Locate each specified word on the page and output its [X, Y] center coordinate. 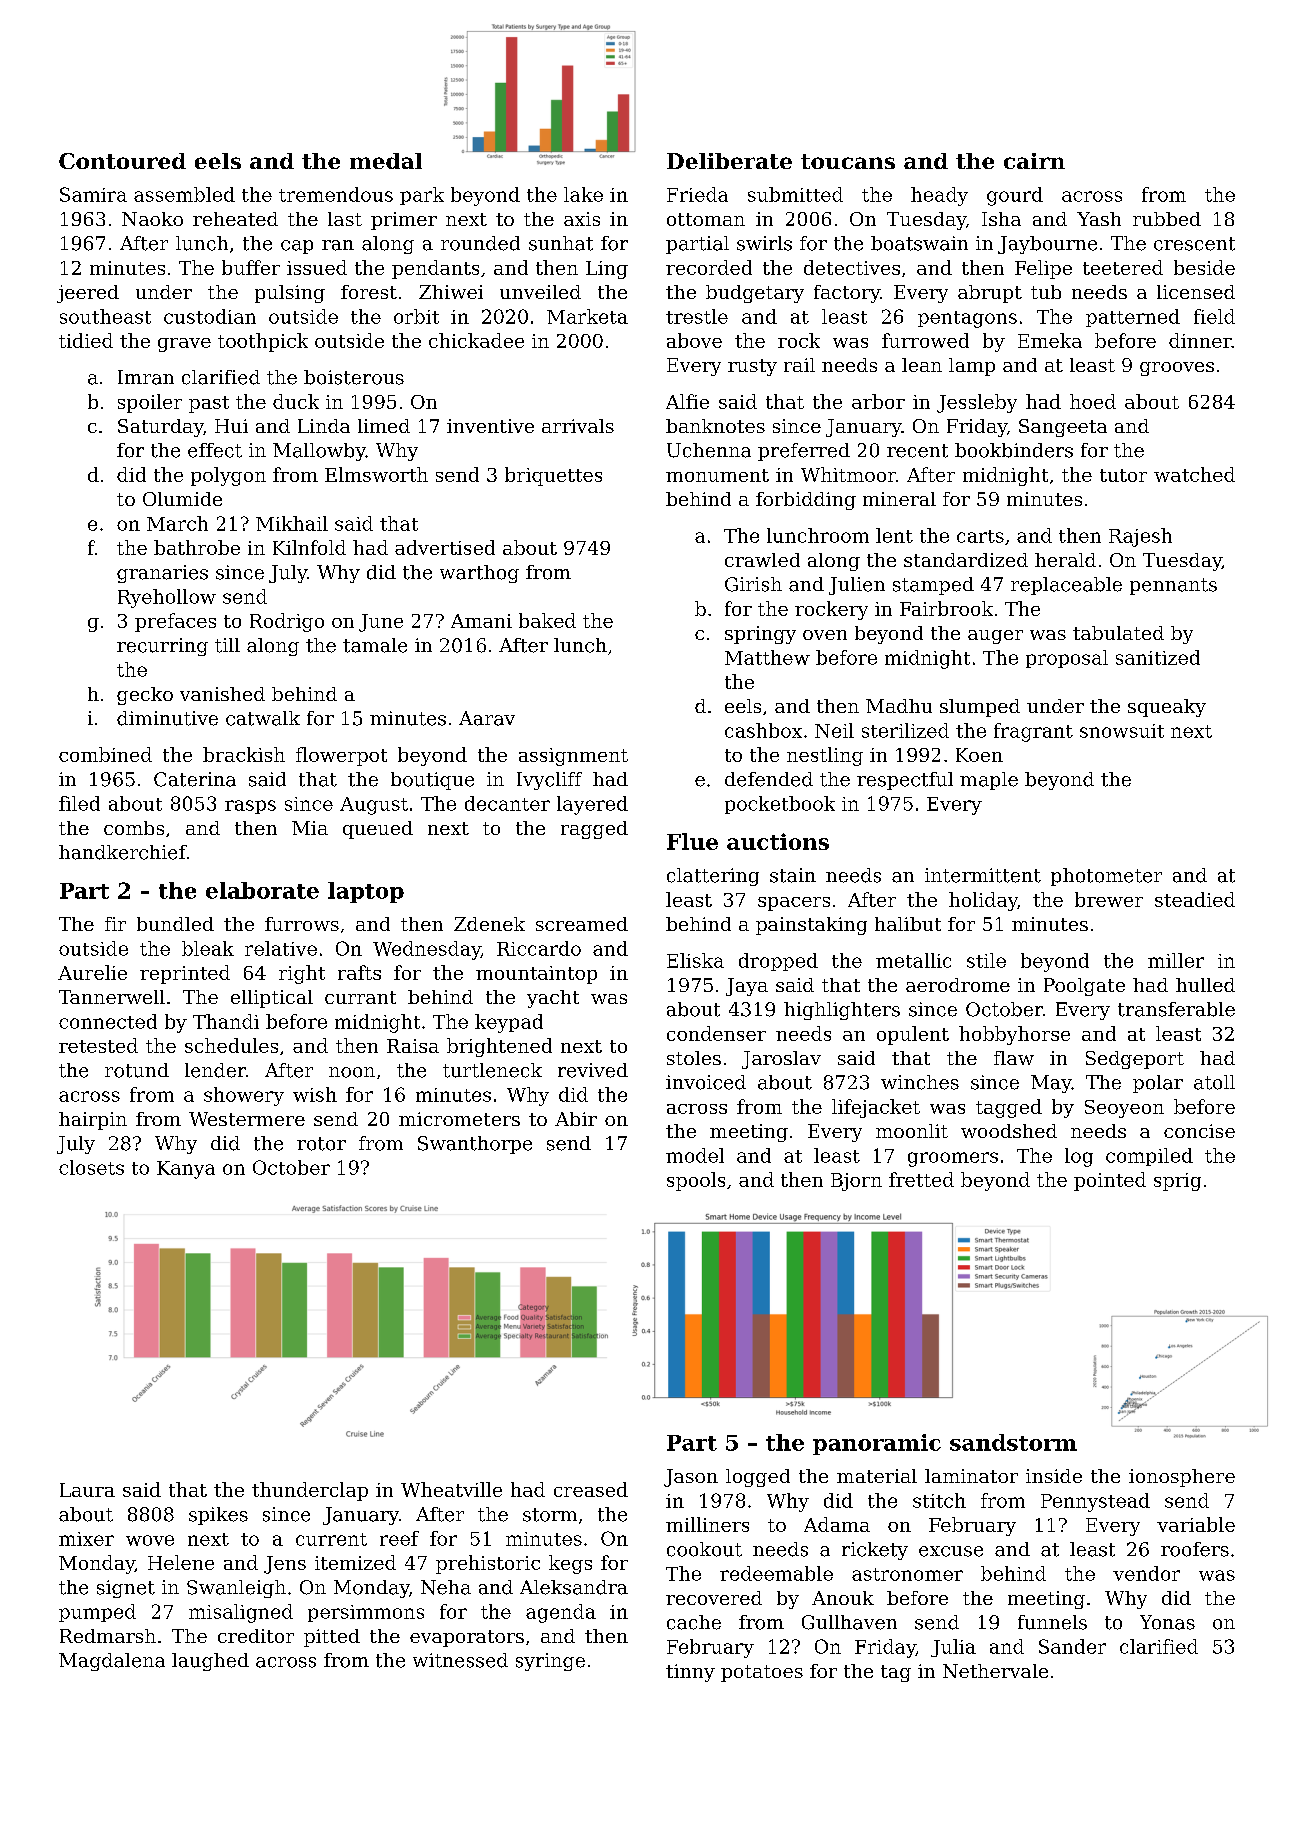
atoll [1214, 1082]
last [345, 219]
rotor [321, 1144]
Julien [857, 586]
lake [583, 194]
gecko [145, 696]
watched [1194, 474]
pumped [97, 1613]
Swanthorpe [475, 1145]
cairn [1034, 161]
